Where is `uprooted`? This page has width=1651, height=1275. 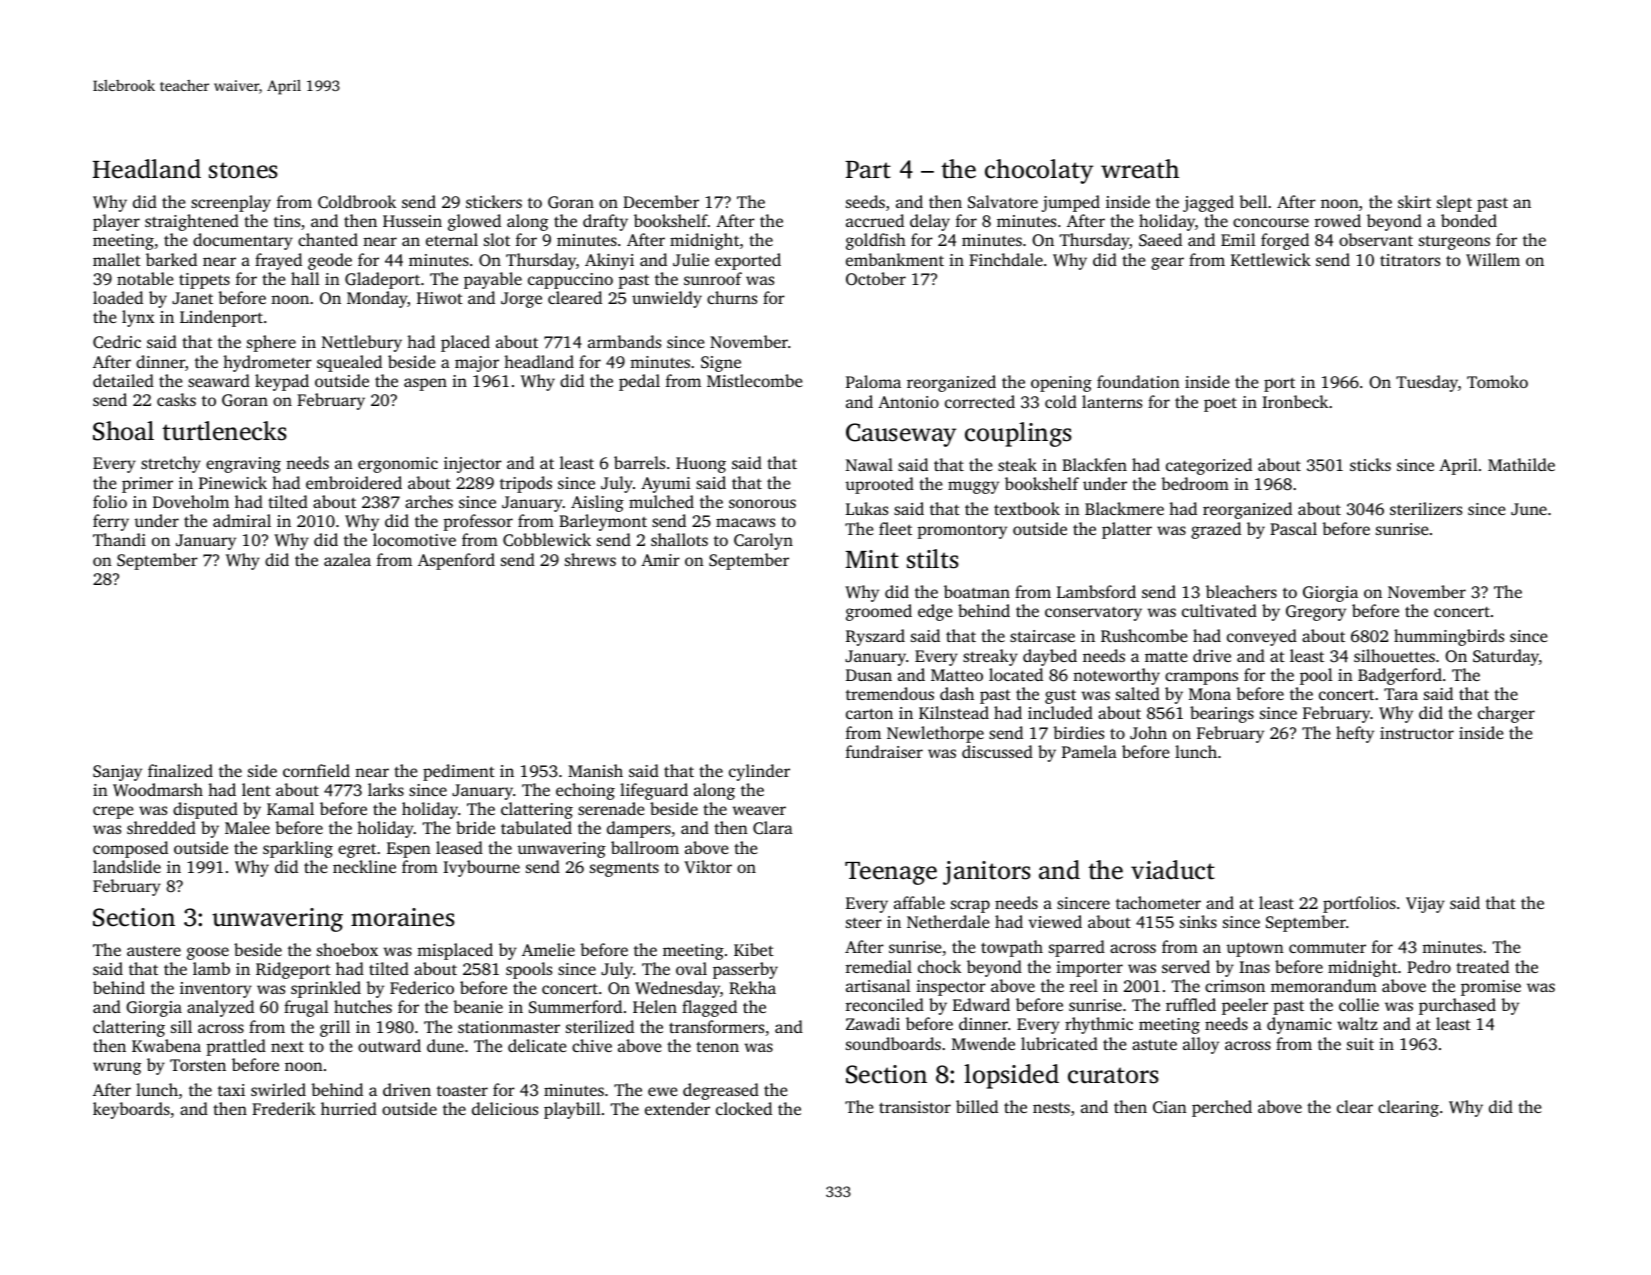
uprooted is located at coordinates (879, 485).
